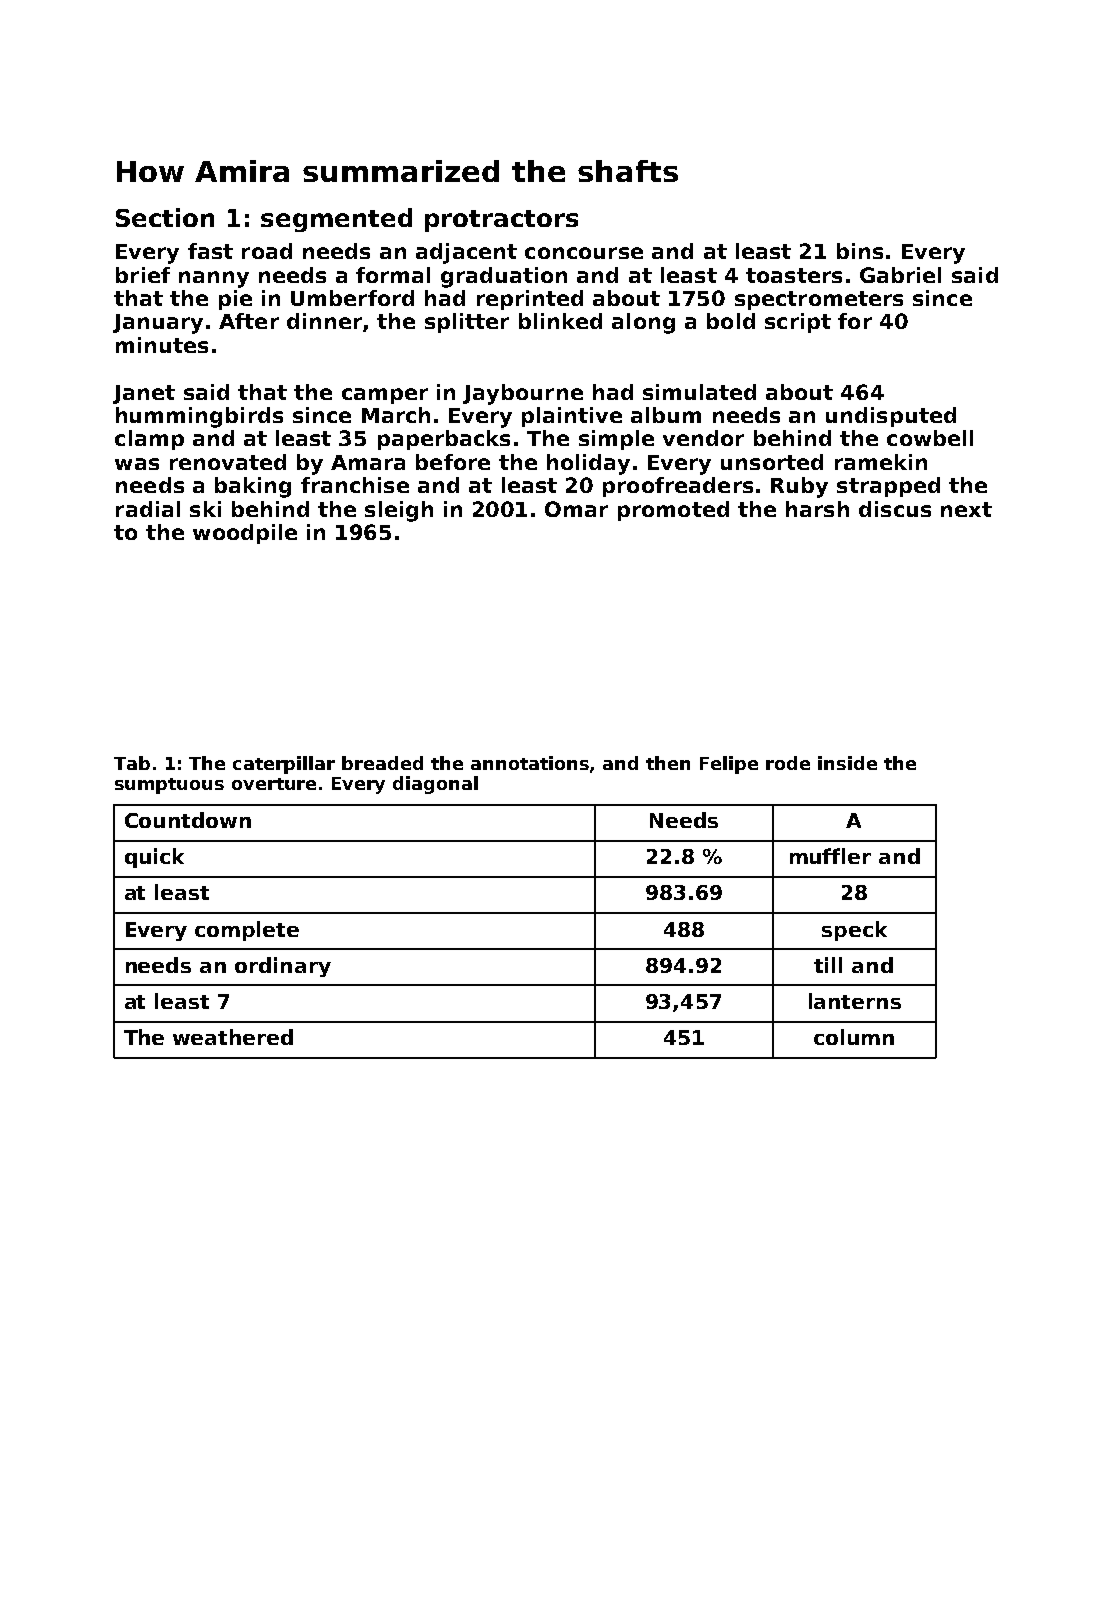 Image resolution: width=1118 pixels, height=1620 pixels. What do you see at coordinates (233, 1037) in the image?
I see `weathered` at bounding box center [233, 1037].
